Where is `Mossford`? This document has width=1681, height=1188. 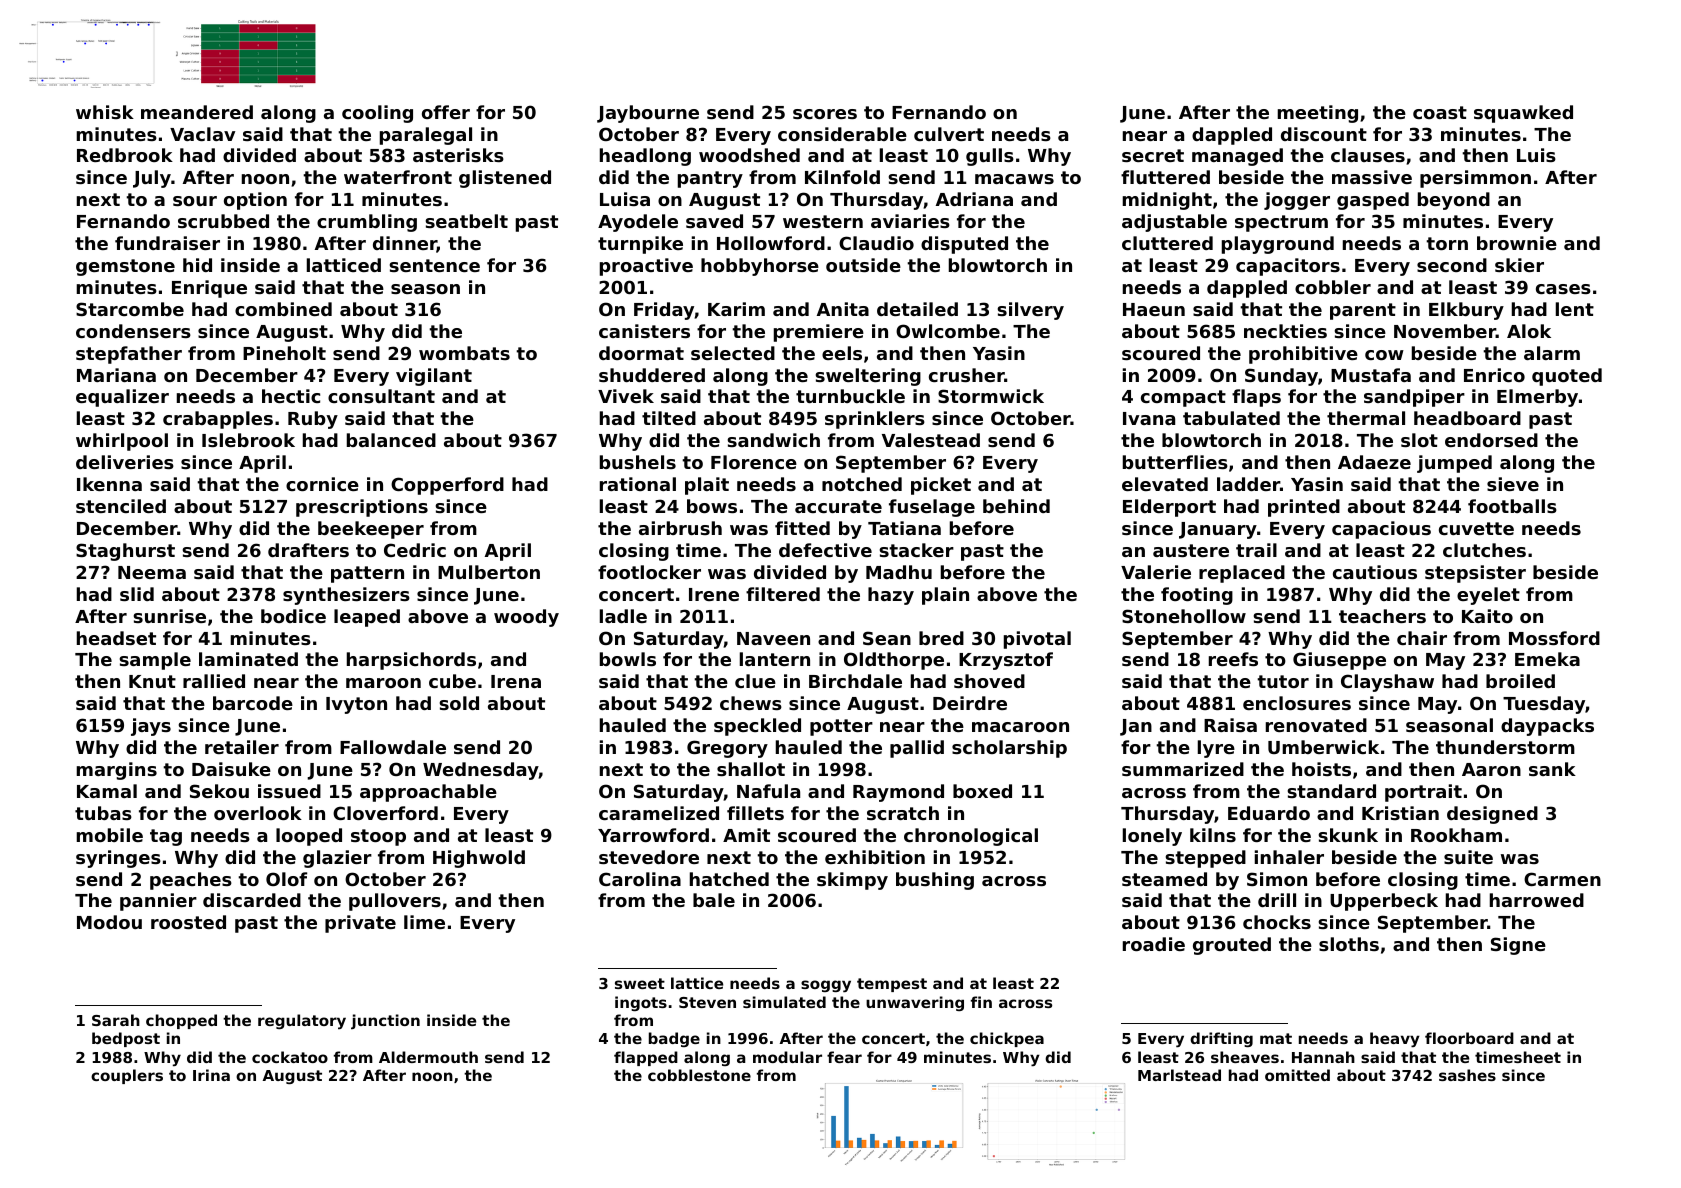
Mossford is located at coordinates (1554, 638).
